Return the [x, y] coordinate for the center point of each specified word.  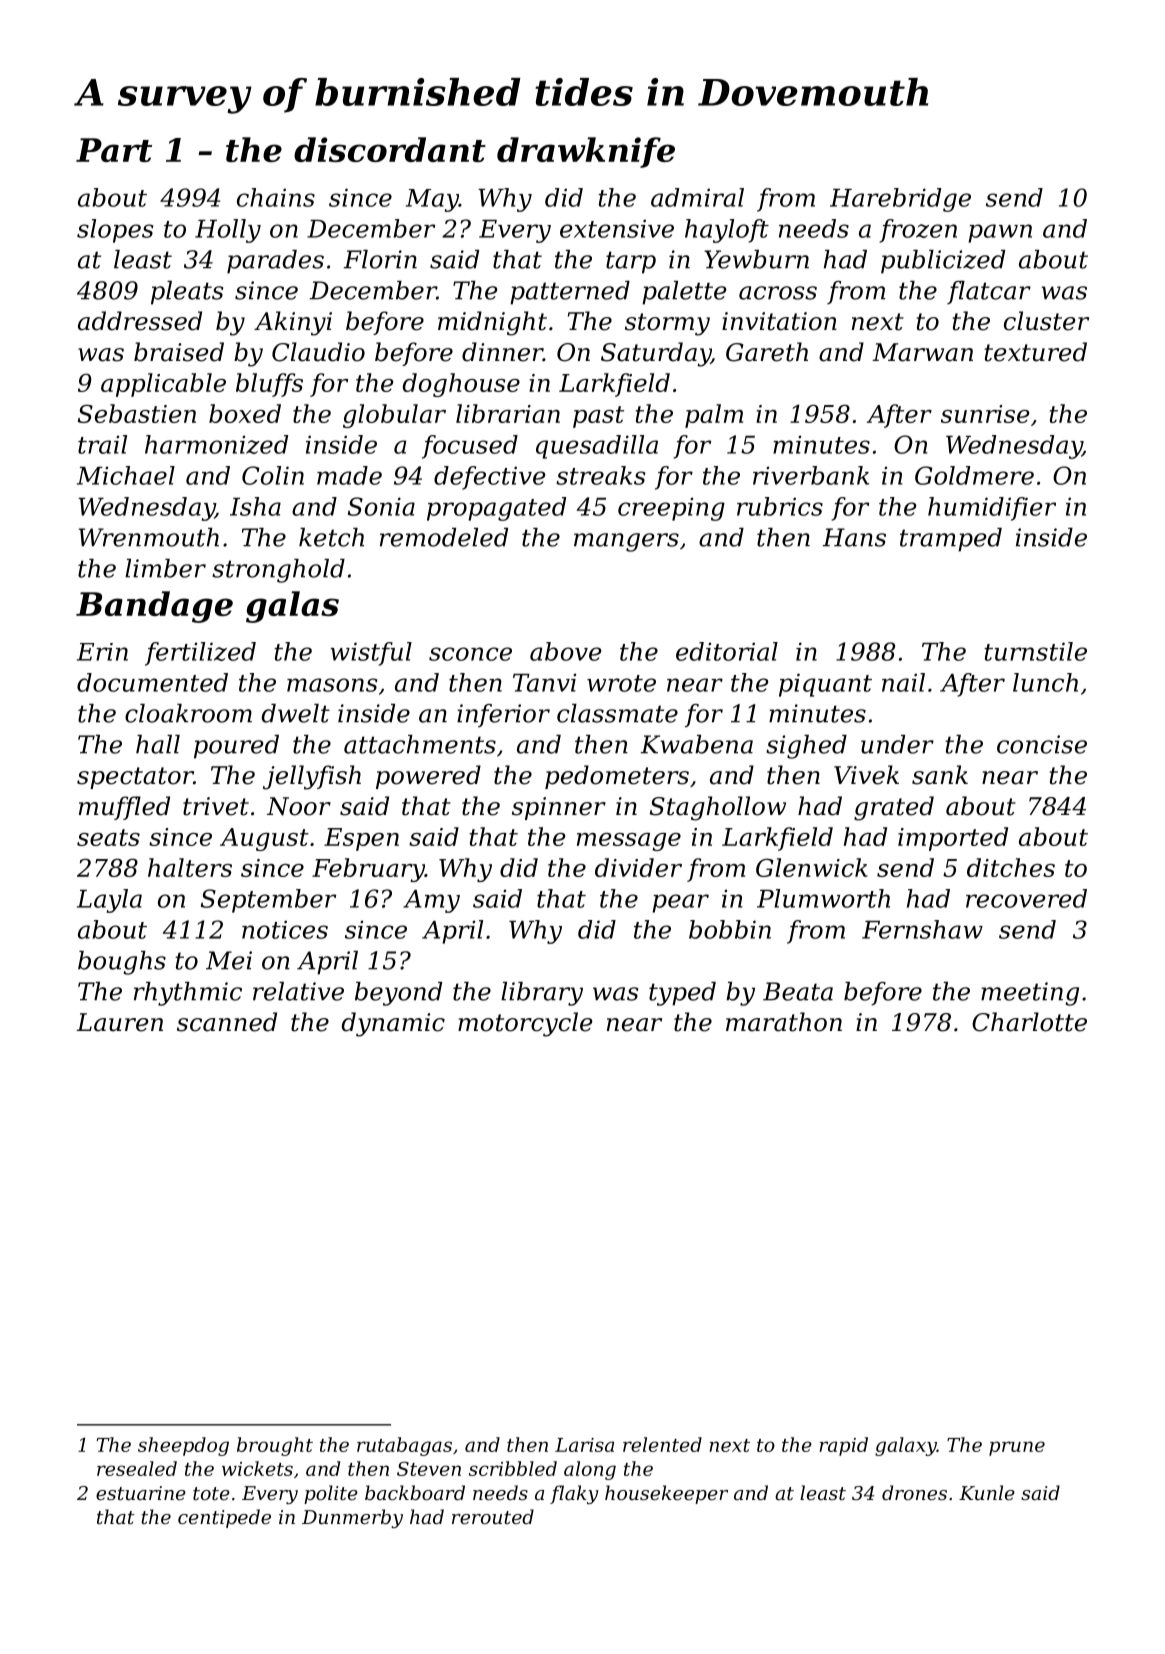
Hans [854, 537]
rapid [843, 1446]
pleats [187, 293]
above [565, 651]
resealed [137, 1468]
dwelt [296, 713]
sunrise [985, 414]
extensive [617, 228]
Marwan [922, 352]
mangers [626, 542]
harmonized [216, 444]
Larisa [584, 1445]
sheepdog [183, 1446]
